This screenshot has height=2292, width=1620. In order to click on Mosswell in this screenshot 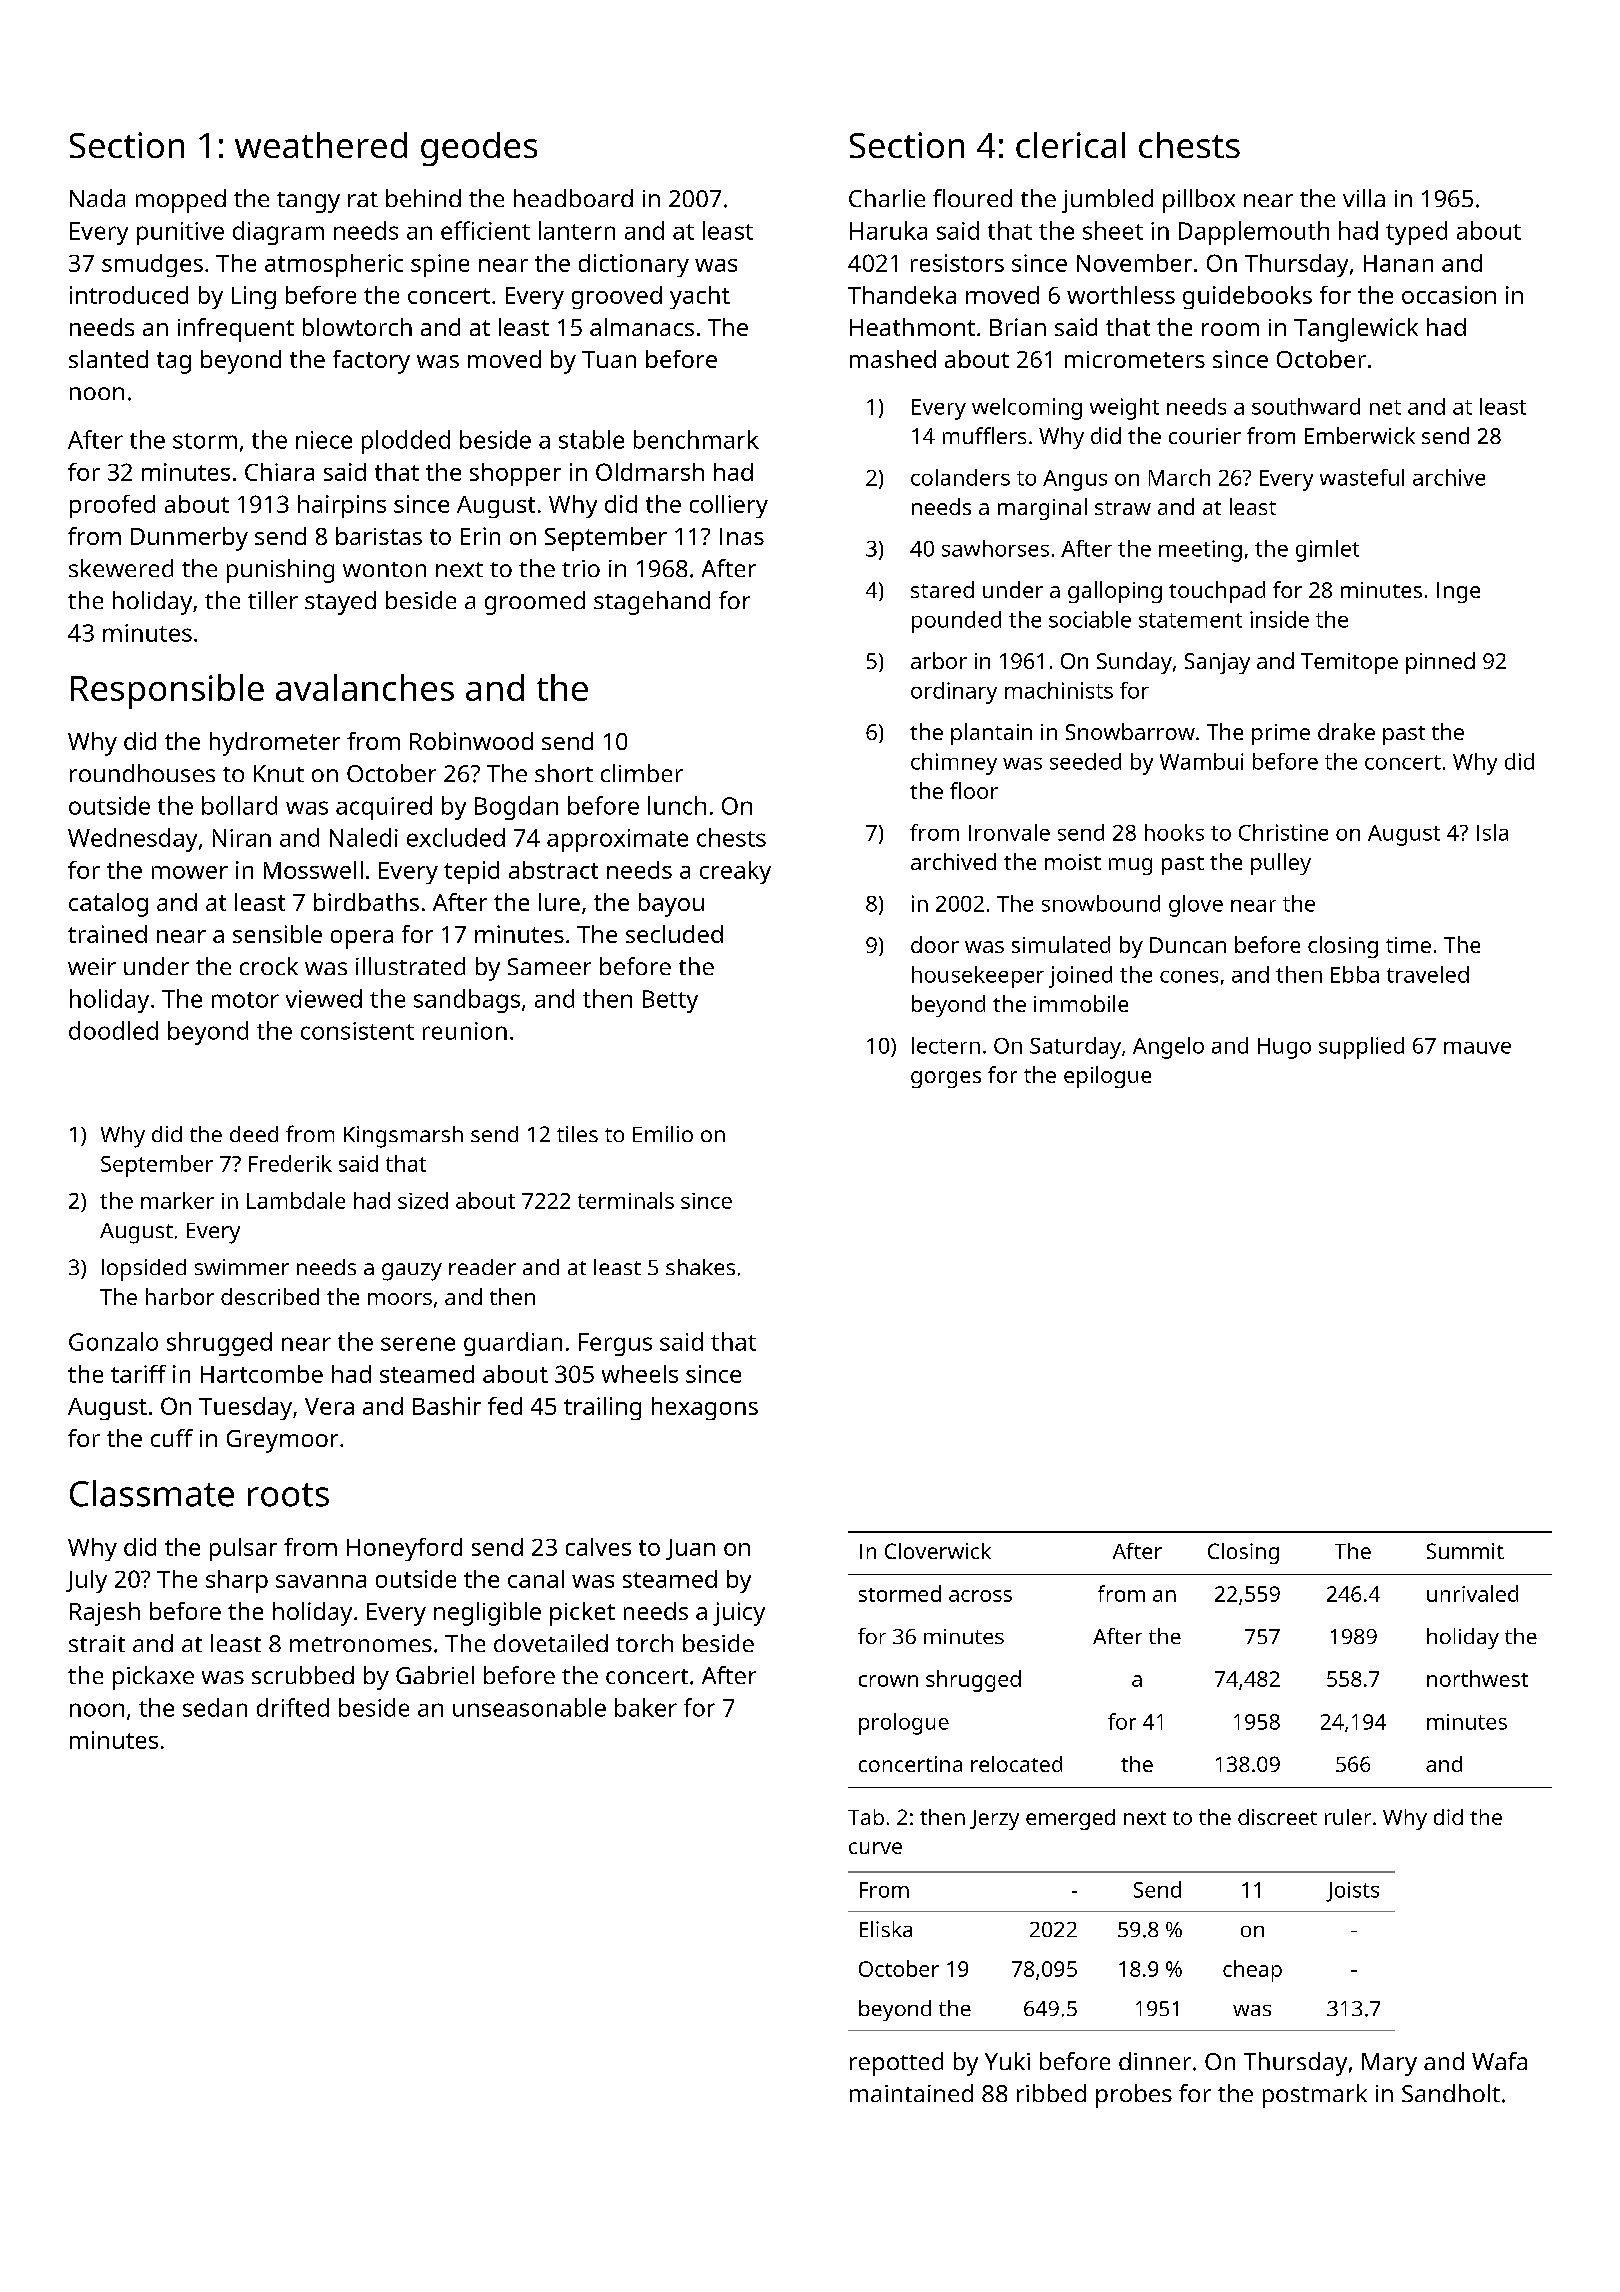, I will do `click(313, 870)`.
